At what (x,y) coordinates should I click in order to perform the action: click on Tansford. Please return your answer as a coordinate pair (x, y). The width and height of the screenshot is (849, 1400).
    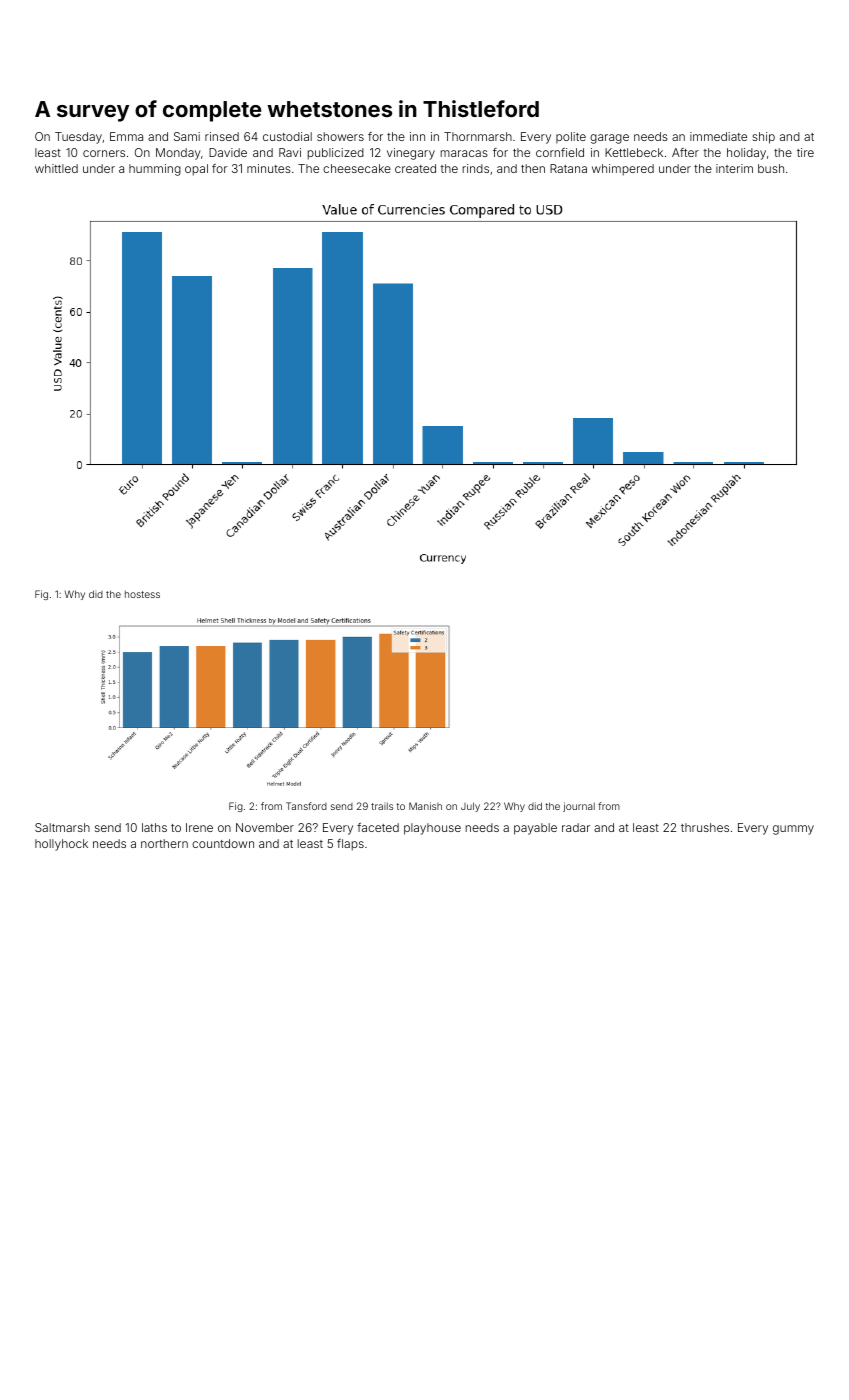
    Looking at the image, I should click on (306, 806).
